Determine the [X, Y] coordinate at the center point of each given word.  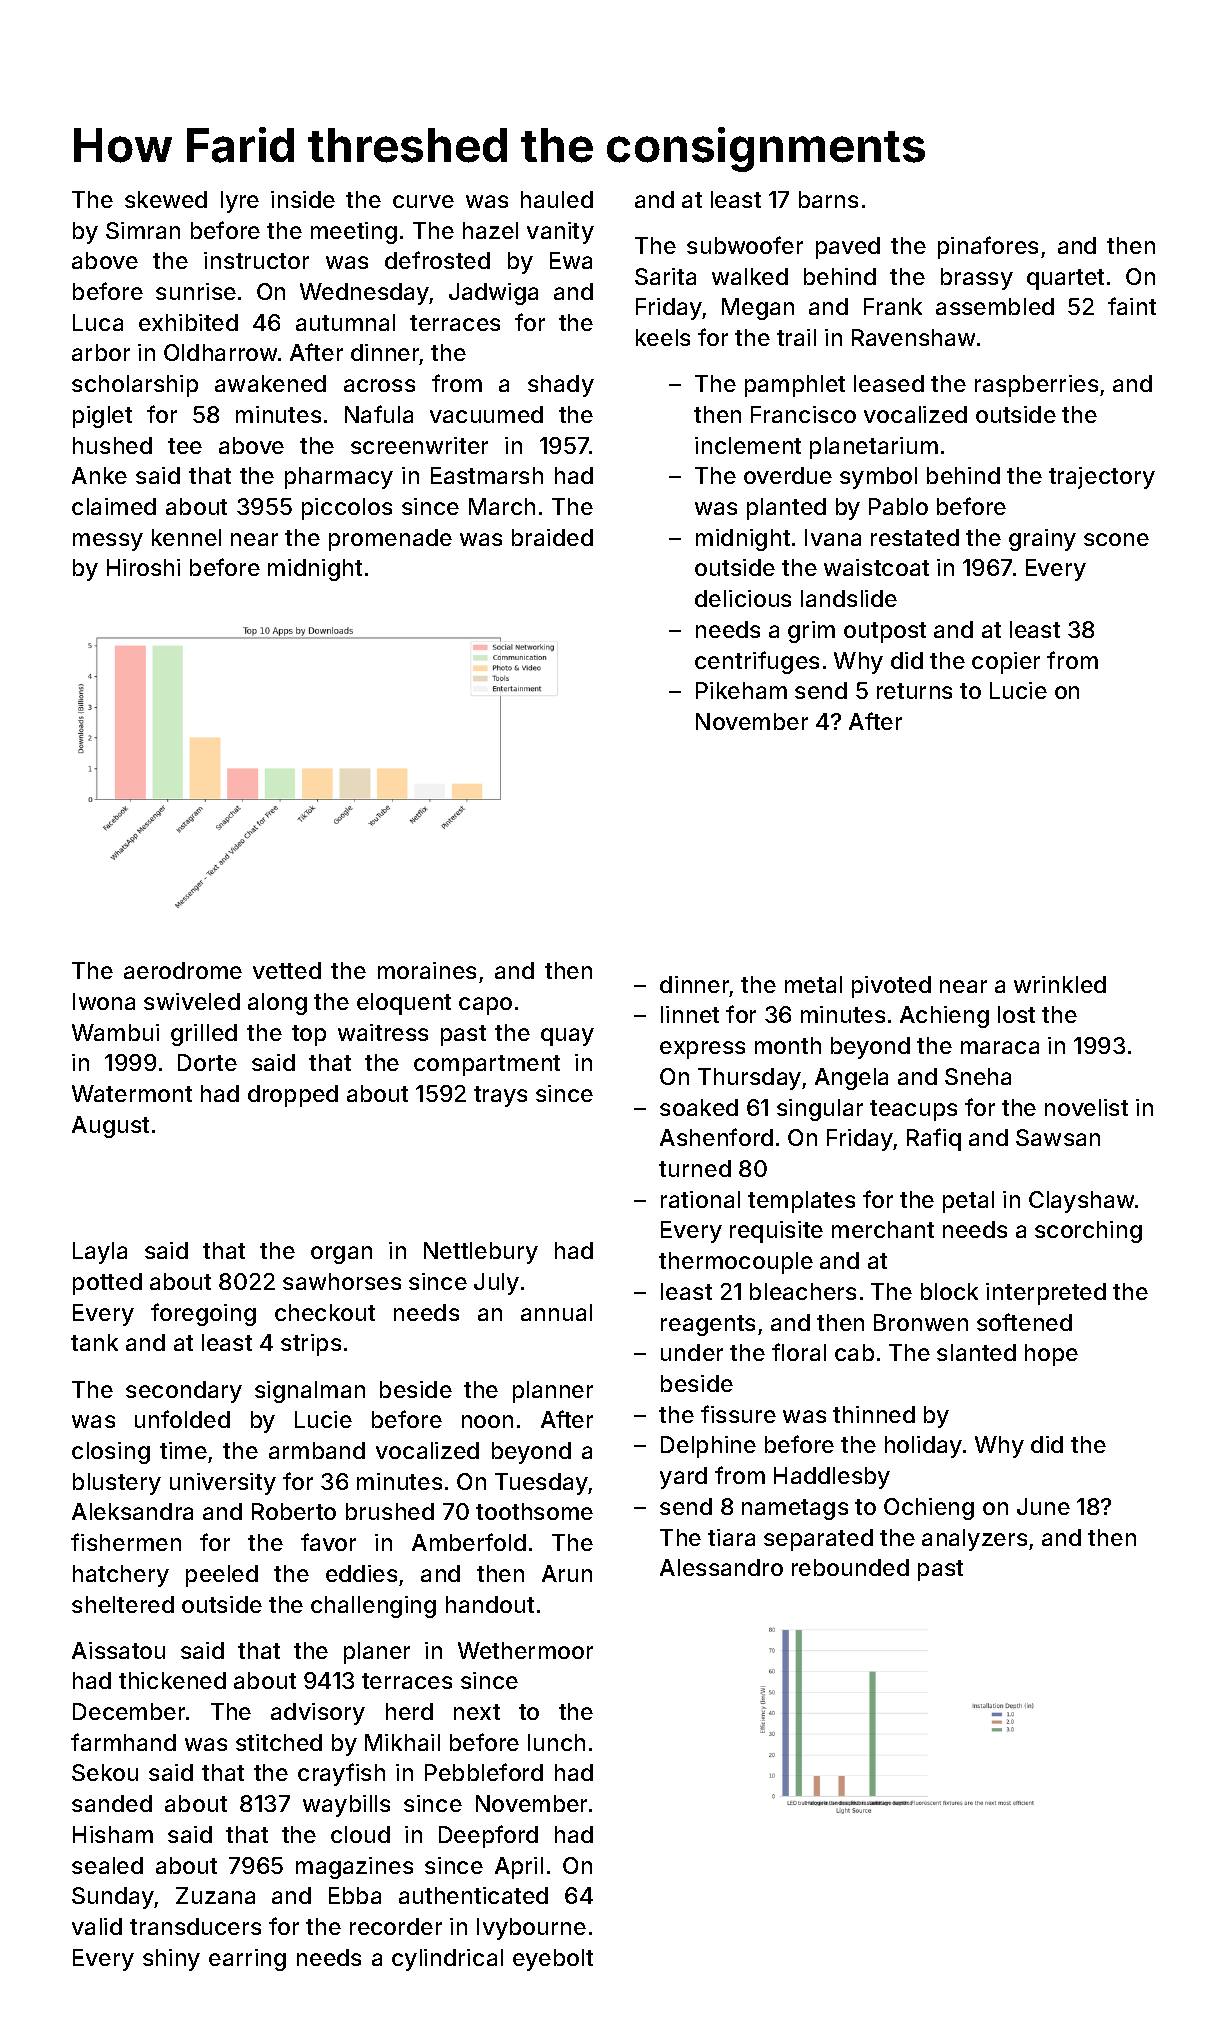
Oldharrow [220, 352]
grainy [1042, 540]
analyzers [974, 1540]
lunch [556, 1742]
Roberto [294, 1511]
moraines [427, 970]
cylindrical [447, 1960]
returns [914, 691]
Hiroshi [143, 567]
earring [247, 1960]
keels [663, 337]
